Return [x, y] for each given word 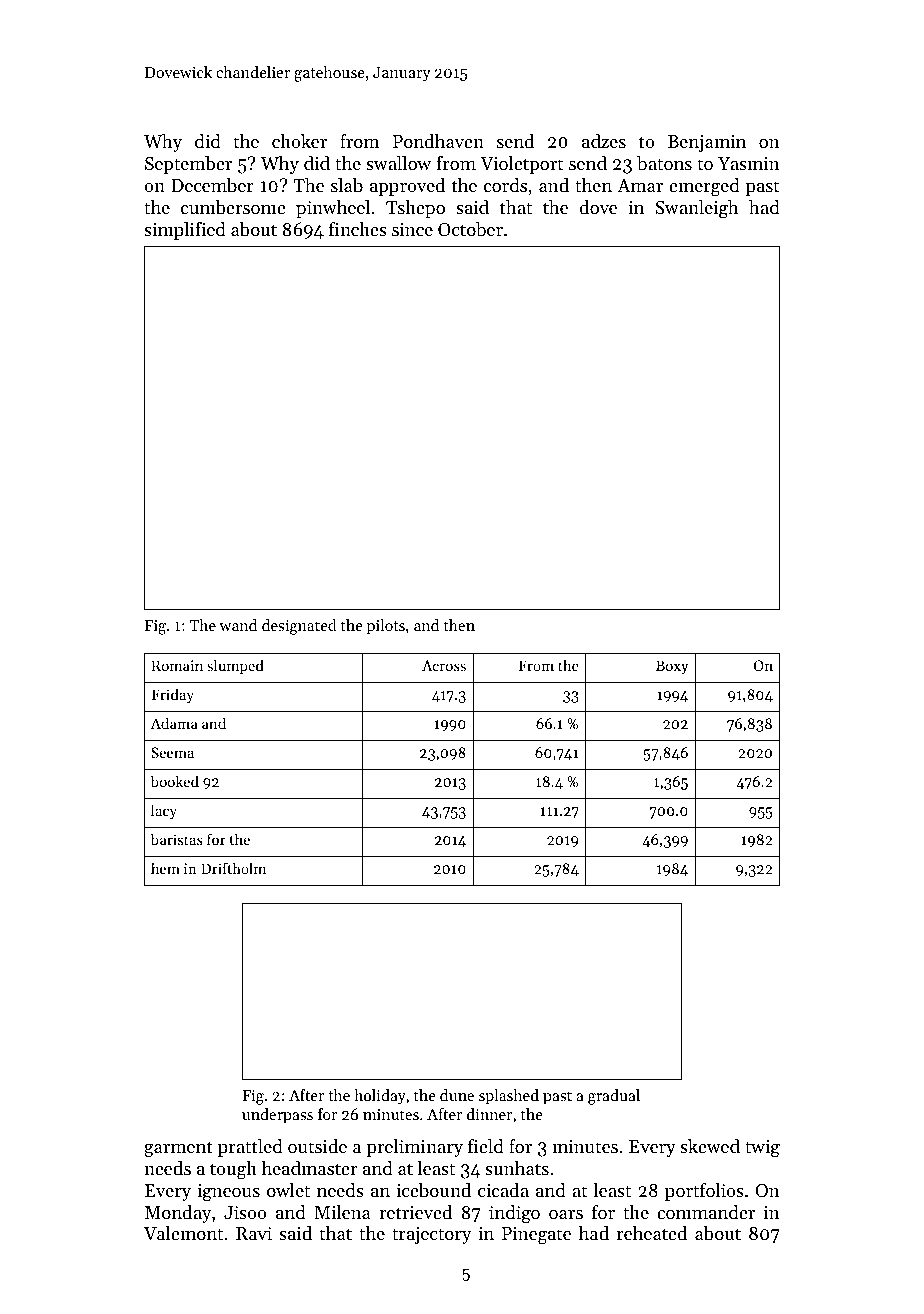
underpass [277, 1116]
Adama [174, 723]
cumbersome [233, 207]
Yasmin [749, 163]
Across [444, 665]
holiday [380, 1097]
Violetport [521, 165]
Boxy [672, 667]
